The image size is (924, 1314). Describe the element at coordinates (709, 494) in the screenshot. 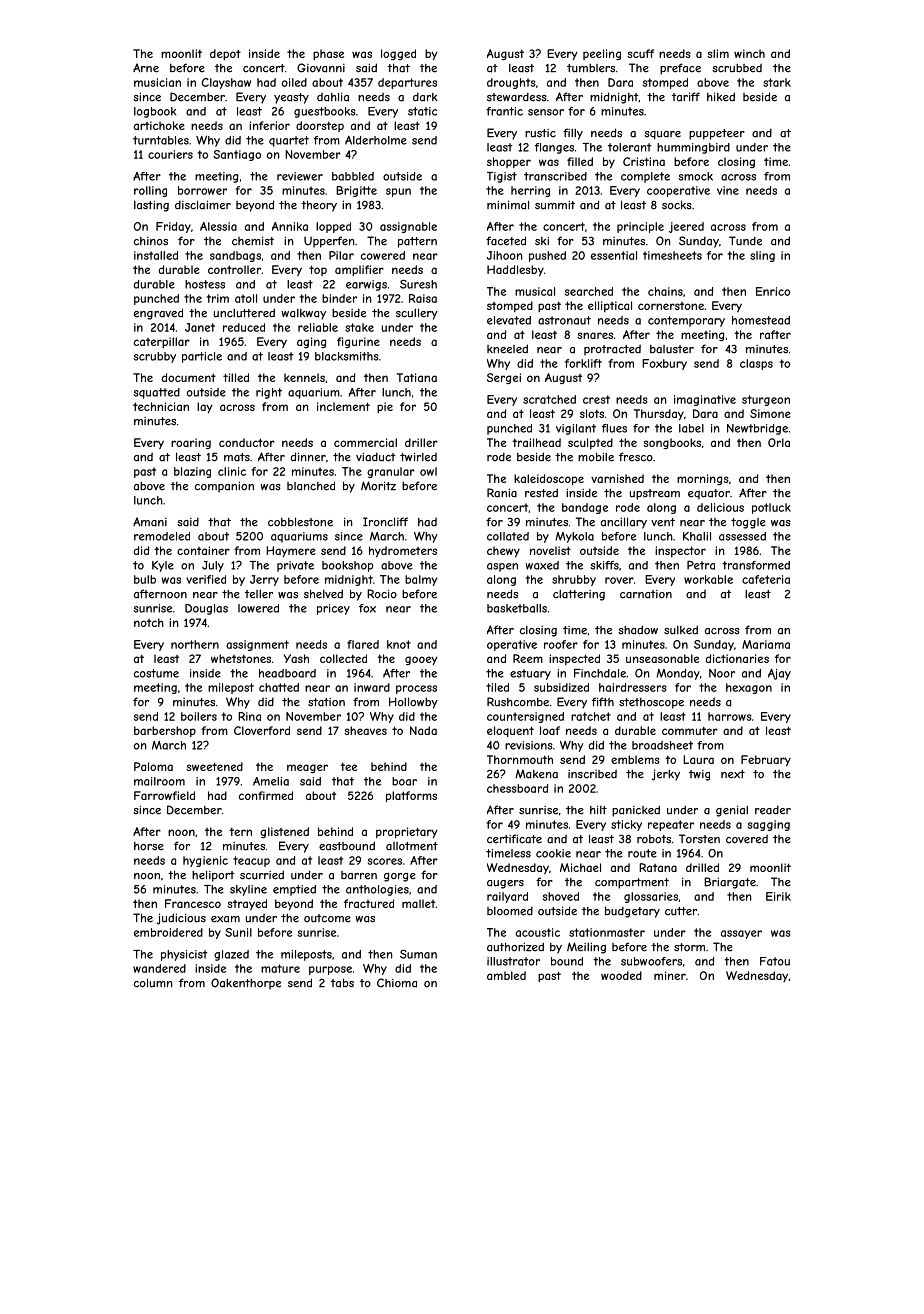

I see `equator` at that location.
